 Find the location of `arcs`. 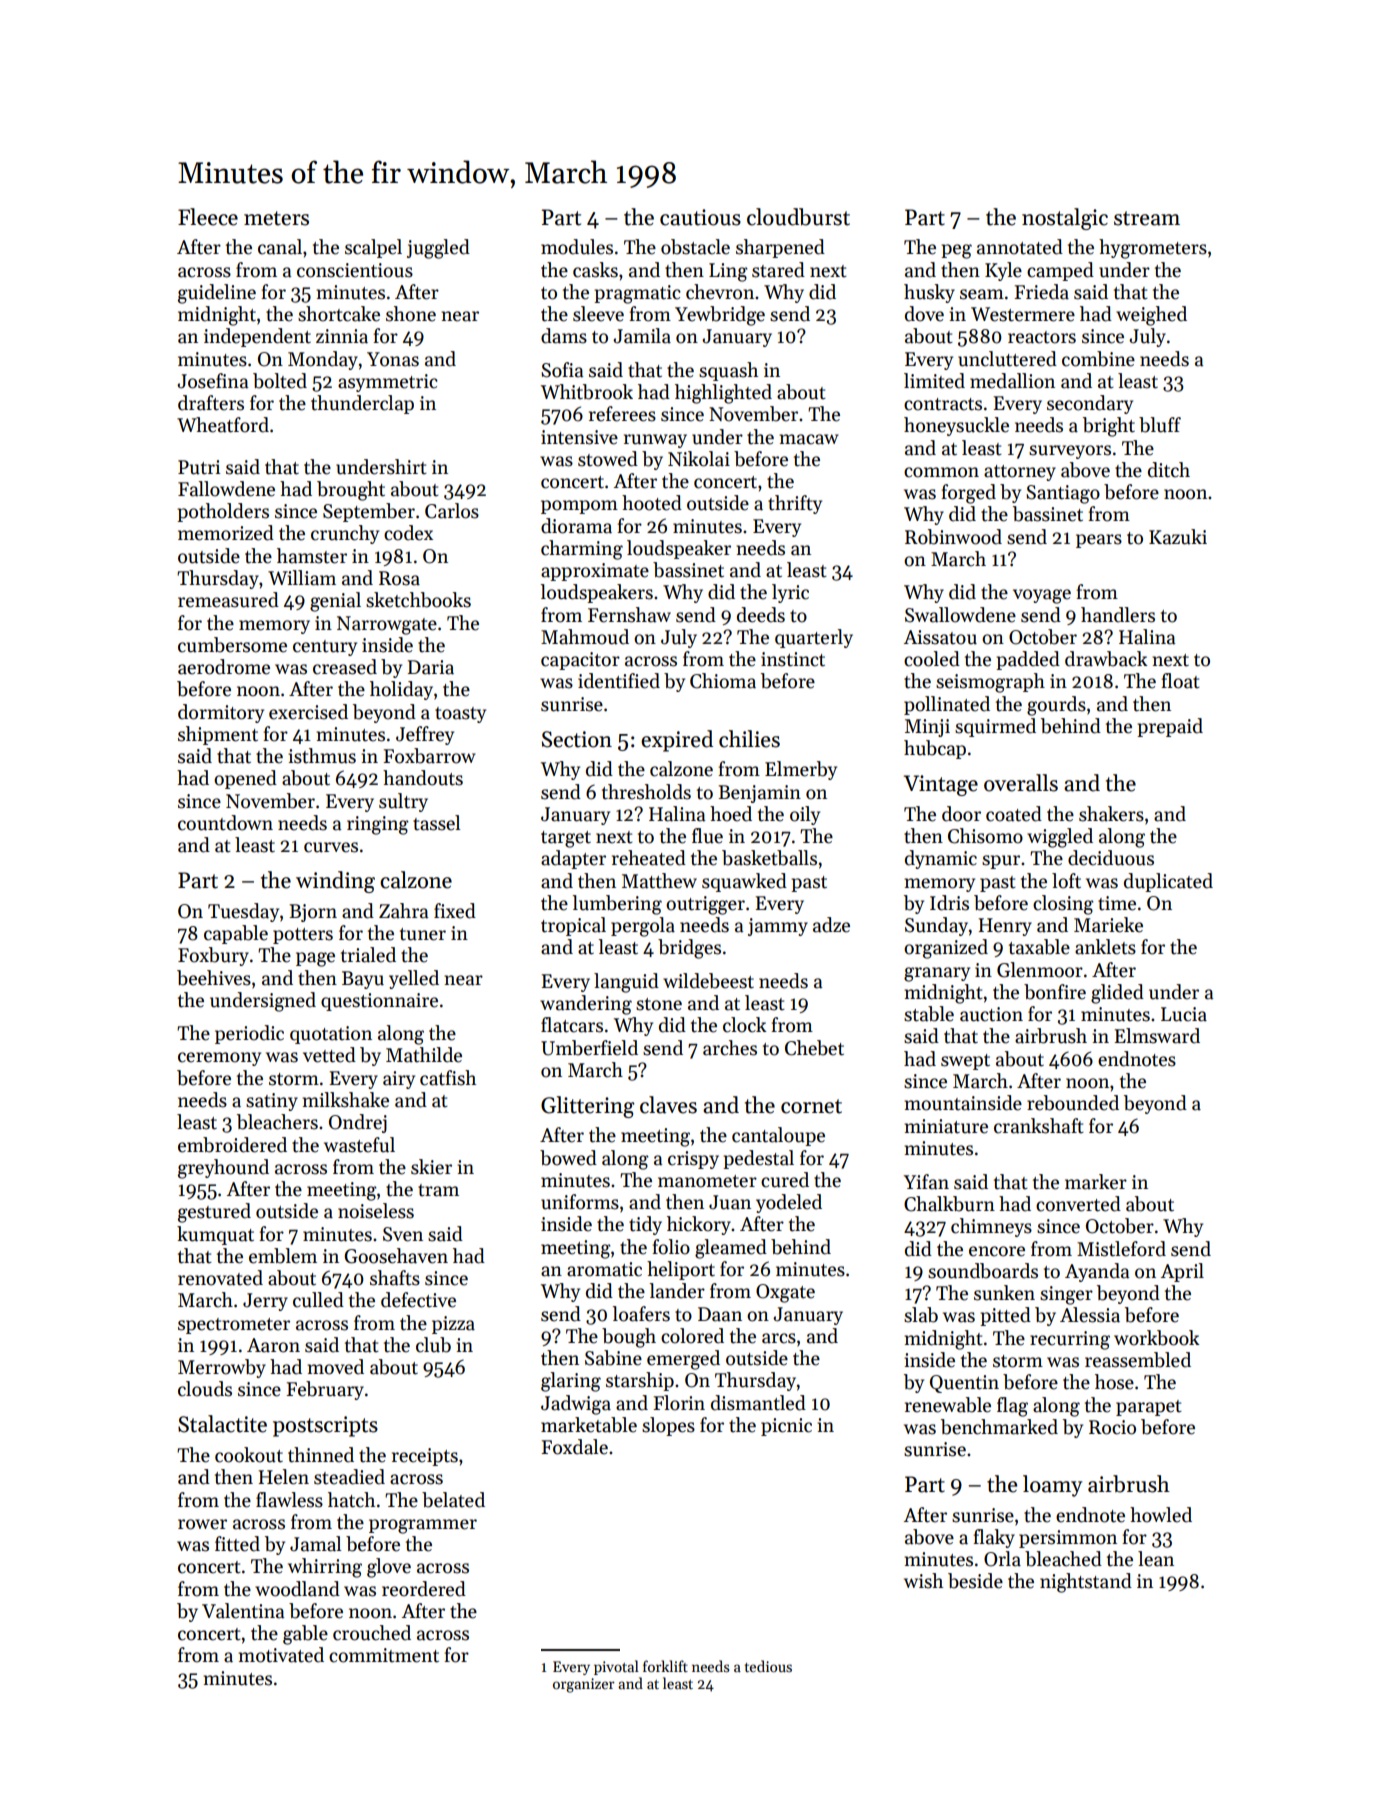

arcs is located at coordinates (779, 1338).
